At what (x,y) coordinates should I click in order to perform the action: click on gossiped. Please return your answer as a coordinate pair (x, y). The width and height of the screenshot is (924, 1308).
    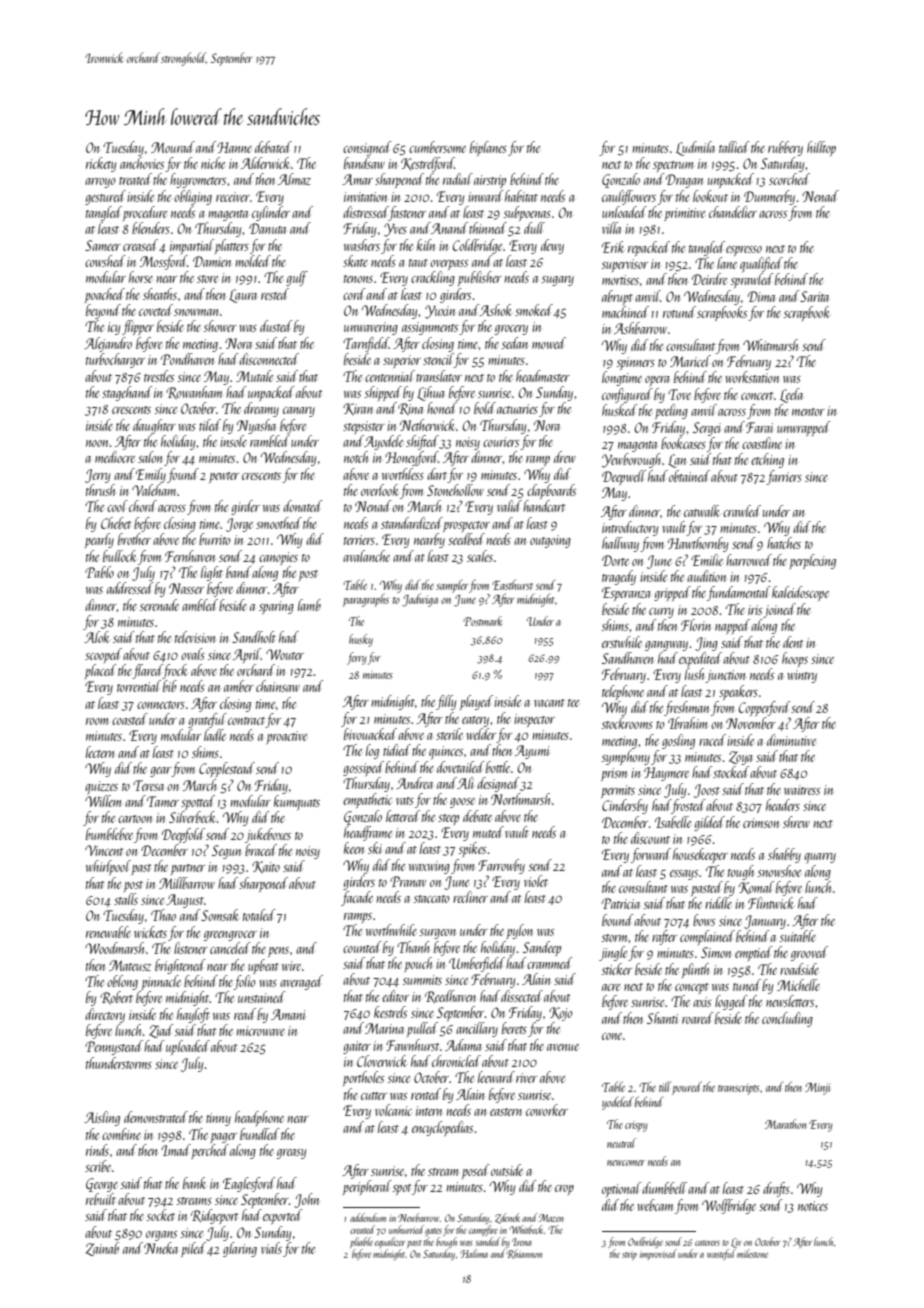
    Looking at the image, I should click on (363, 768).
